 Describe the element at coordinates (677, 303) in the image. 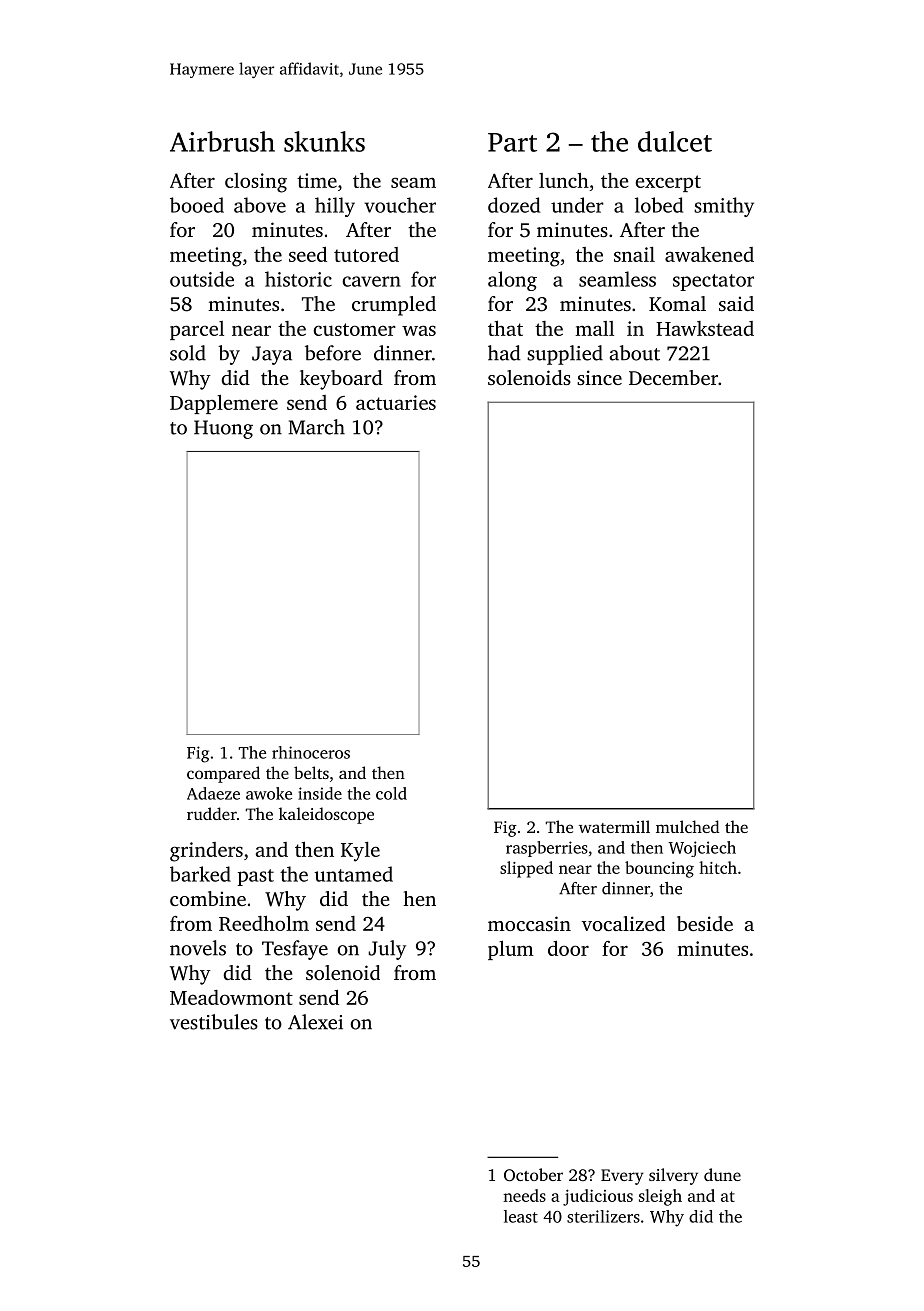

I see `Komal` at that location.
